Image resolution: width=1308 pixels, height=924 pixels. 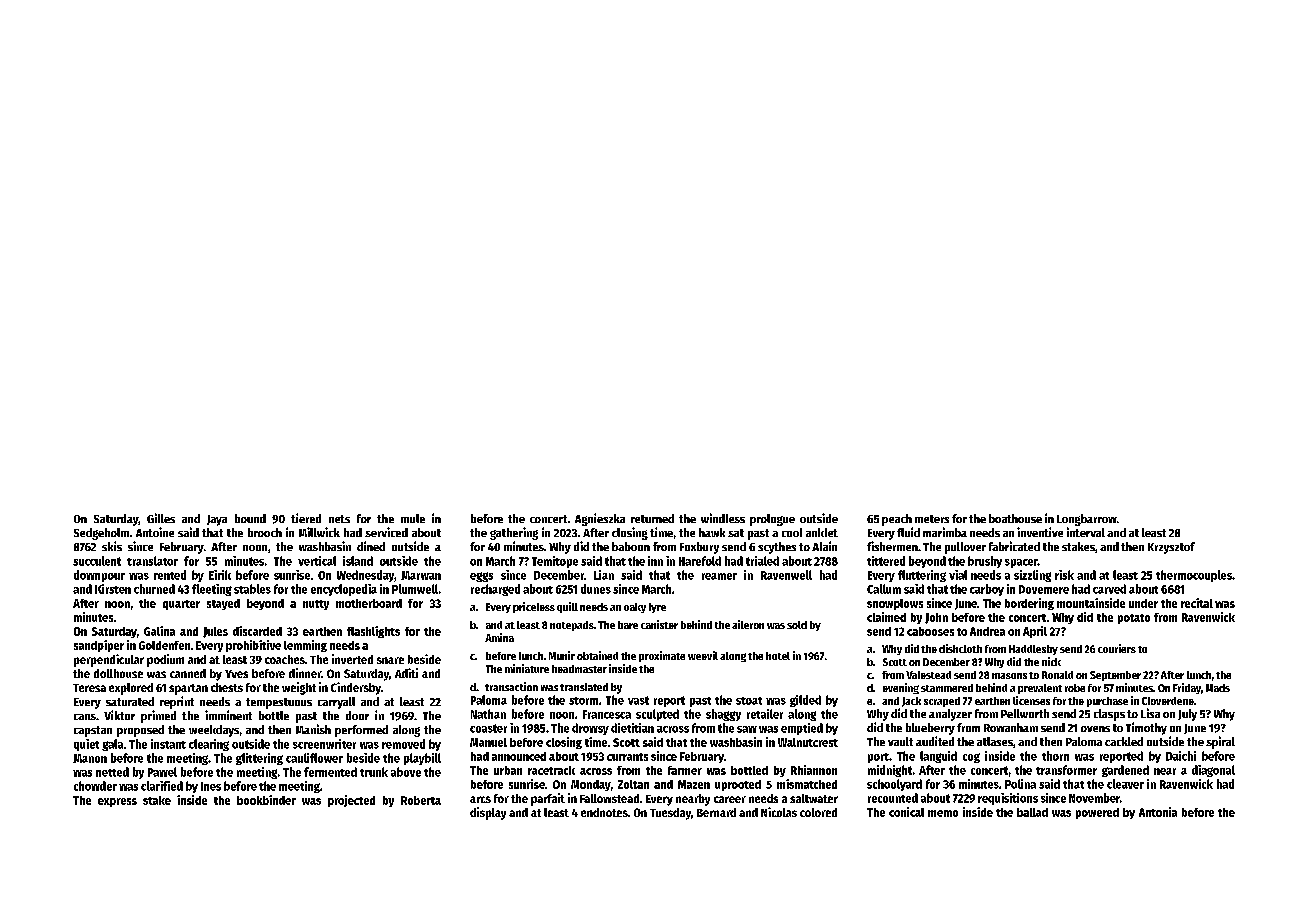 I want to click on skis, so click(x=112, y=546).
